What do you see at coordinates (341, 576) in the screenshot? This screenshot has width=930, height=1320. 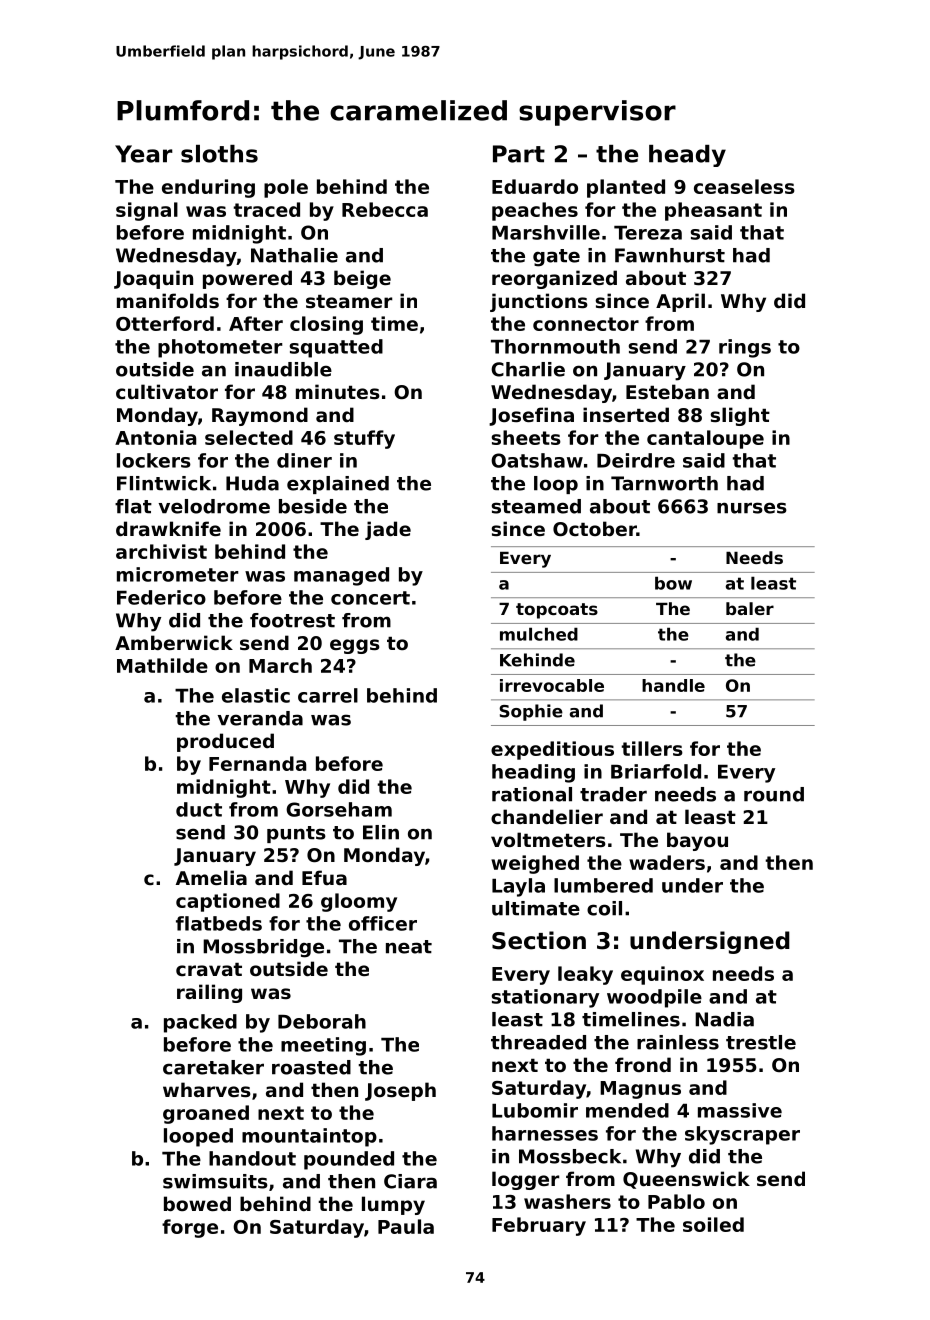 I see `managed` at bounding box center [341, 576].
